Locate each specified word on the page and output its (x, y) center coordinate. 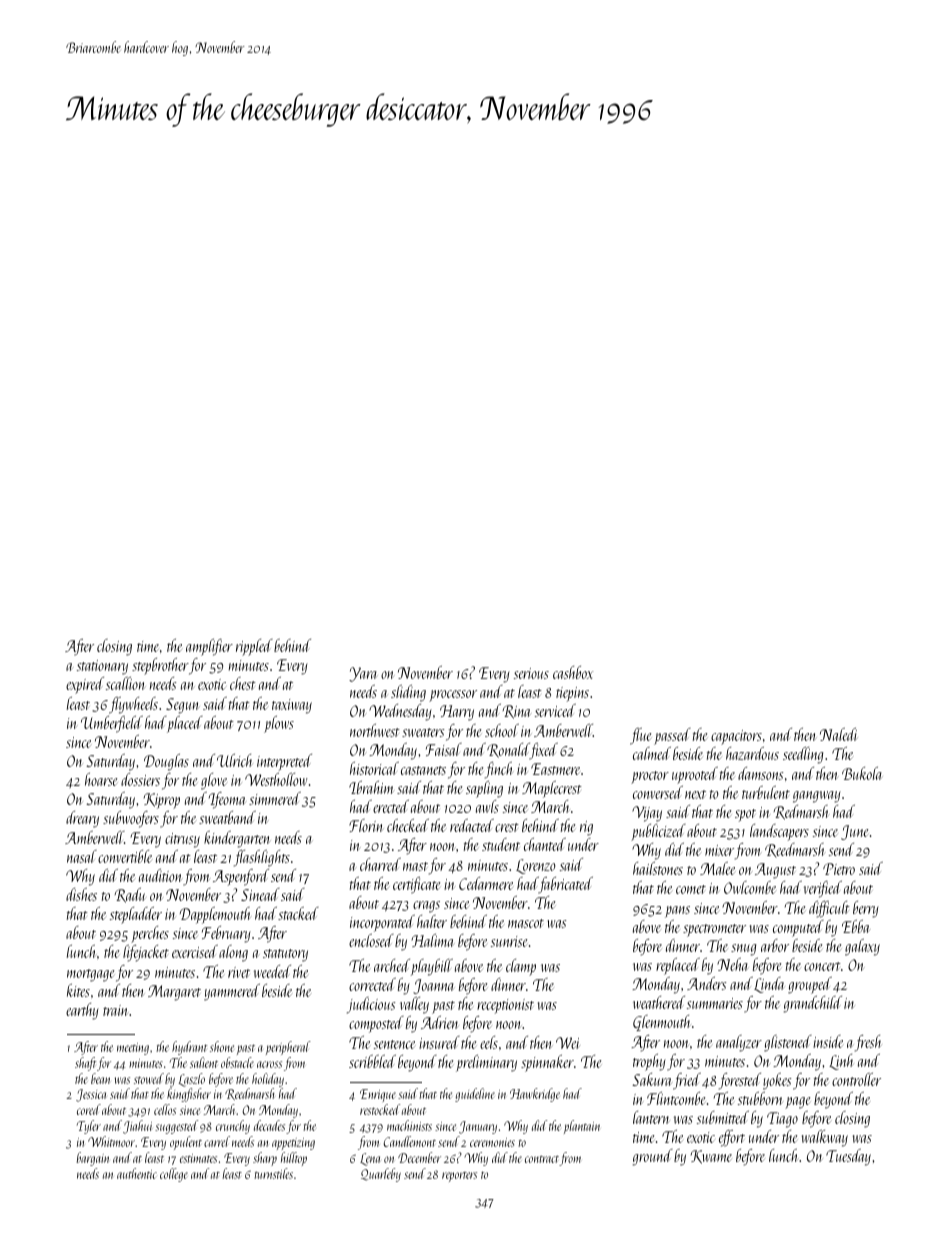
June (854, 832)
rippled (254, 647)
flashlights (262, 858)
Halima (433, 940)
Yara (363, 674)
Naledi (838, 734)
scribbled (372, 1061)
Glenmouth (662, 1023)
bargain (92, 1159)
